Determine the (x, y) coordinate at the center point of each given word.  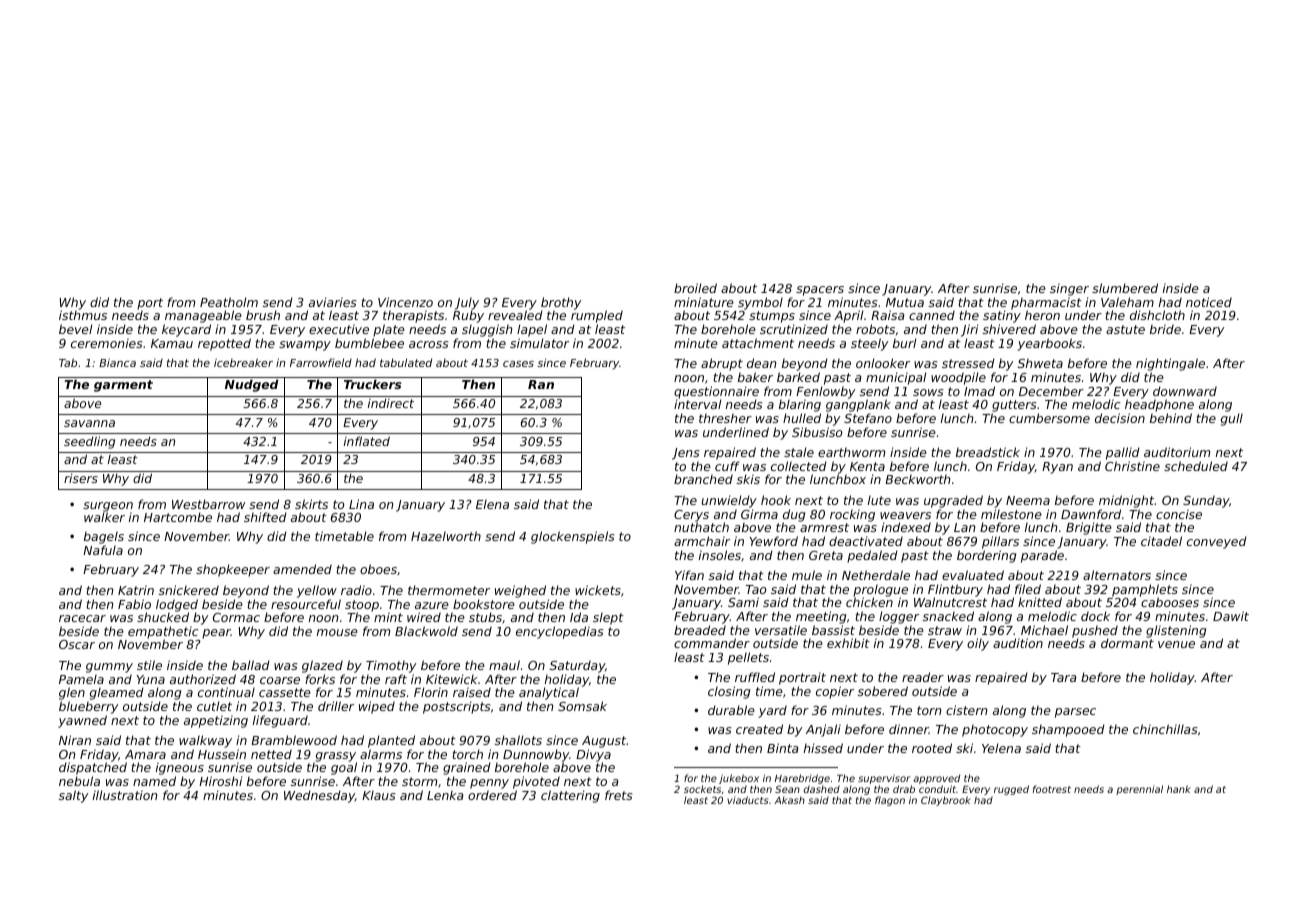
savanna (89, 423)
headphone (1159, 406)
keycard (186, 330)
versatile (781, 630)
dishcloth (1157, 315)
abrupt (722, 364)
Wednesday (319, 796)
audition (1018, 643)
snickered (189, 590)
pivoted (536, 782)
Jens (686, 454)
